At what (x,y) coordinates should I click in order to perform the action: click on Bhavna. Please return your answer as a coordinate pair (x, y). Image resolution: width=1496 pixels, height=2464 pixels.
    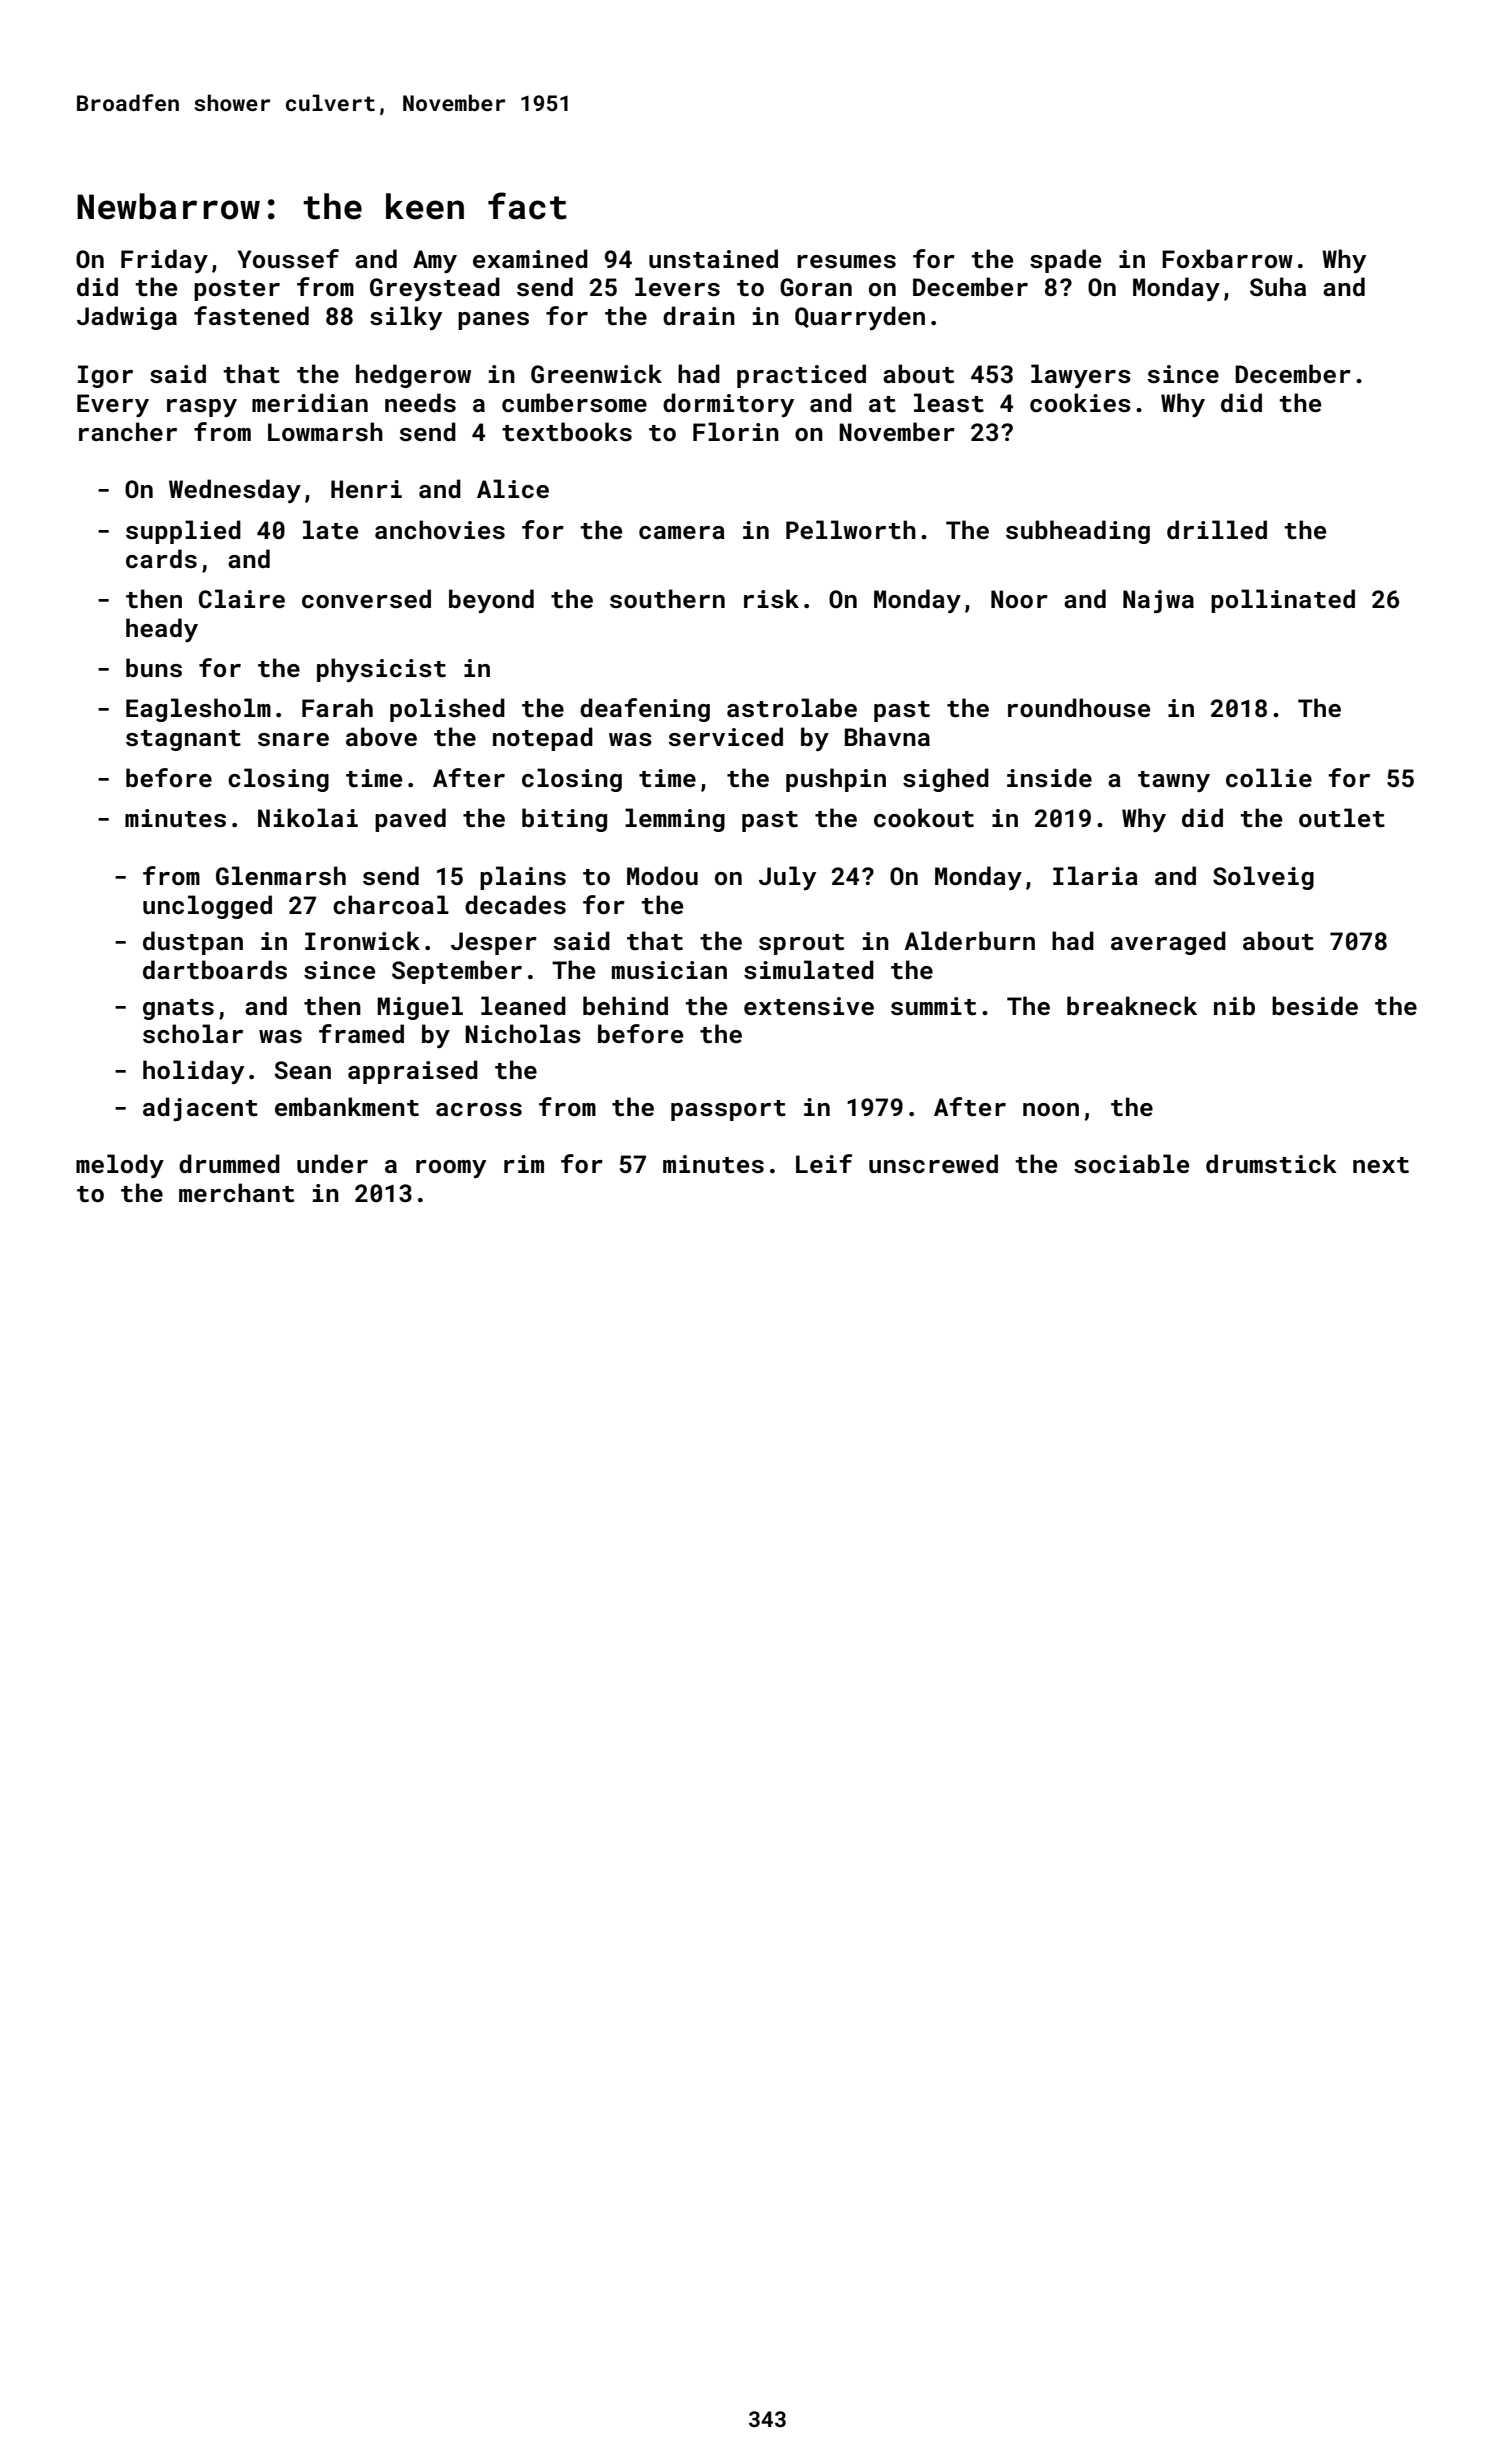
    Looking at the image, I should click on (887, 736).
